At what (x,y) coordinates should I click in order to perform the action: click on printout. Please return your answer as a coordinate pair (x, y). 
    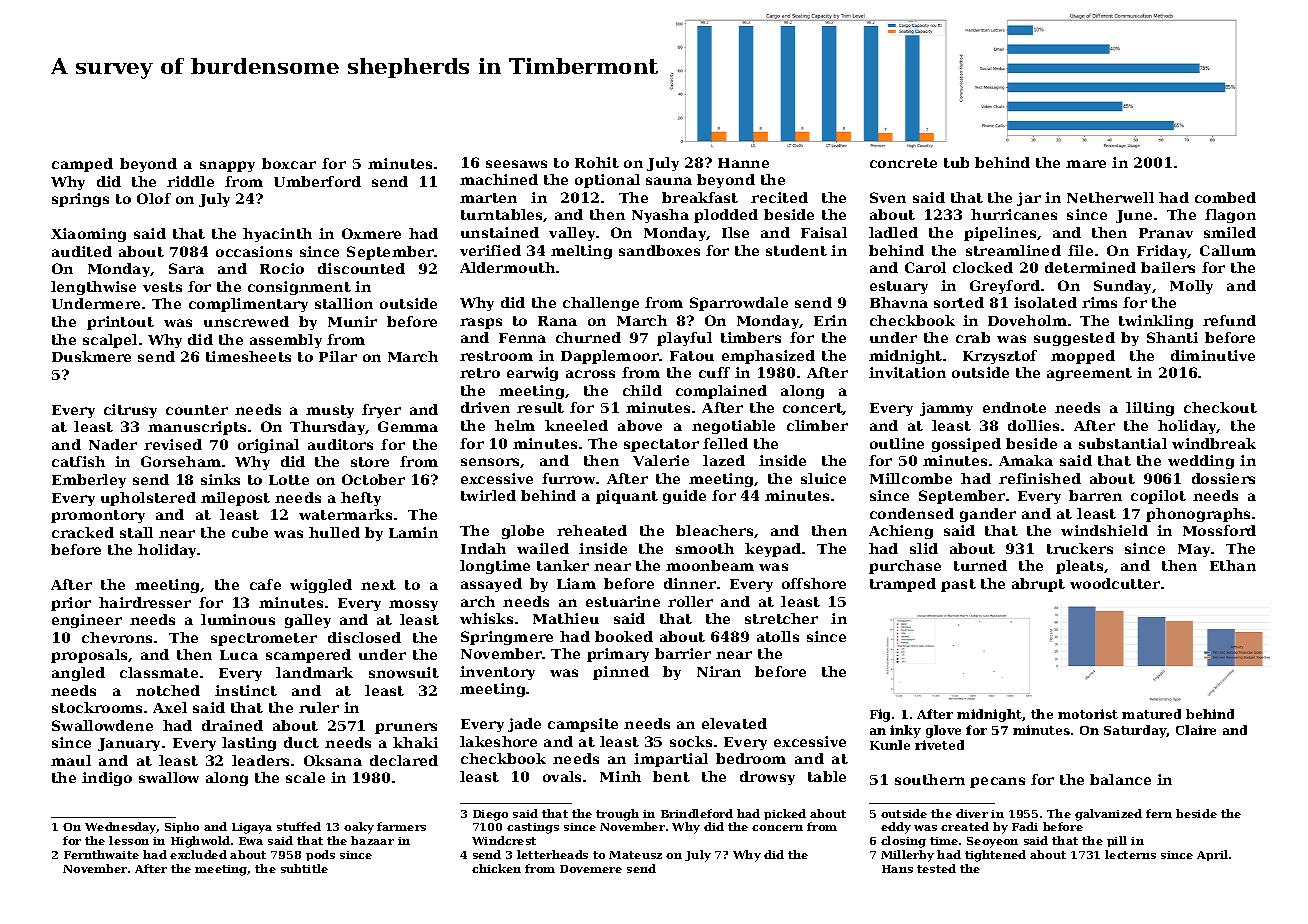
    Looking at the image, I should click on (120, 323).
